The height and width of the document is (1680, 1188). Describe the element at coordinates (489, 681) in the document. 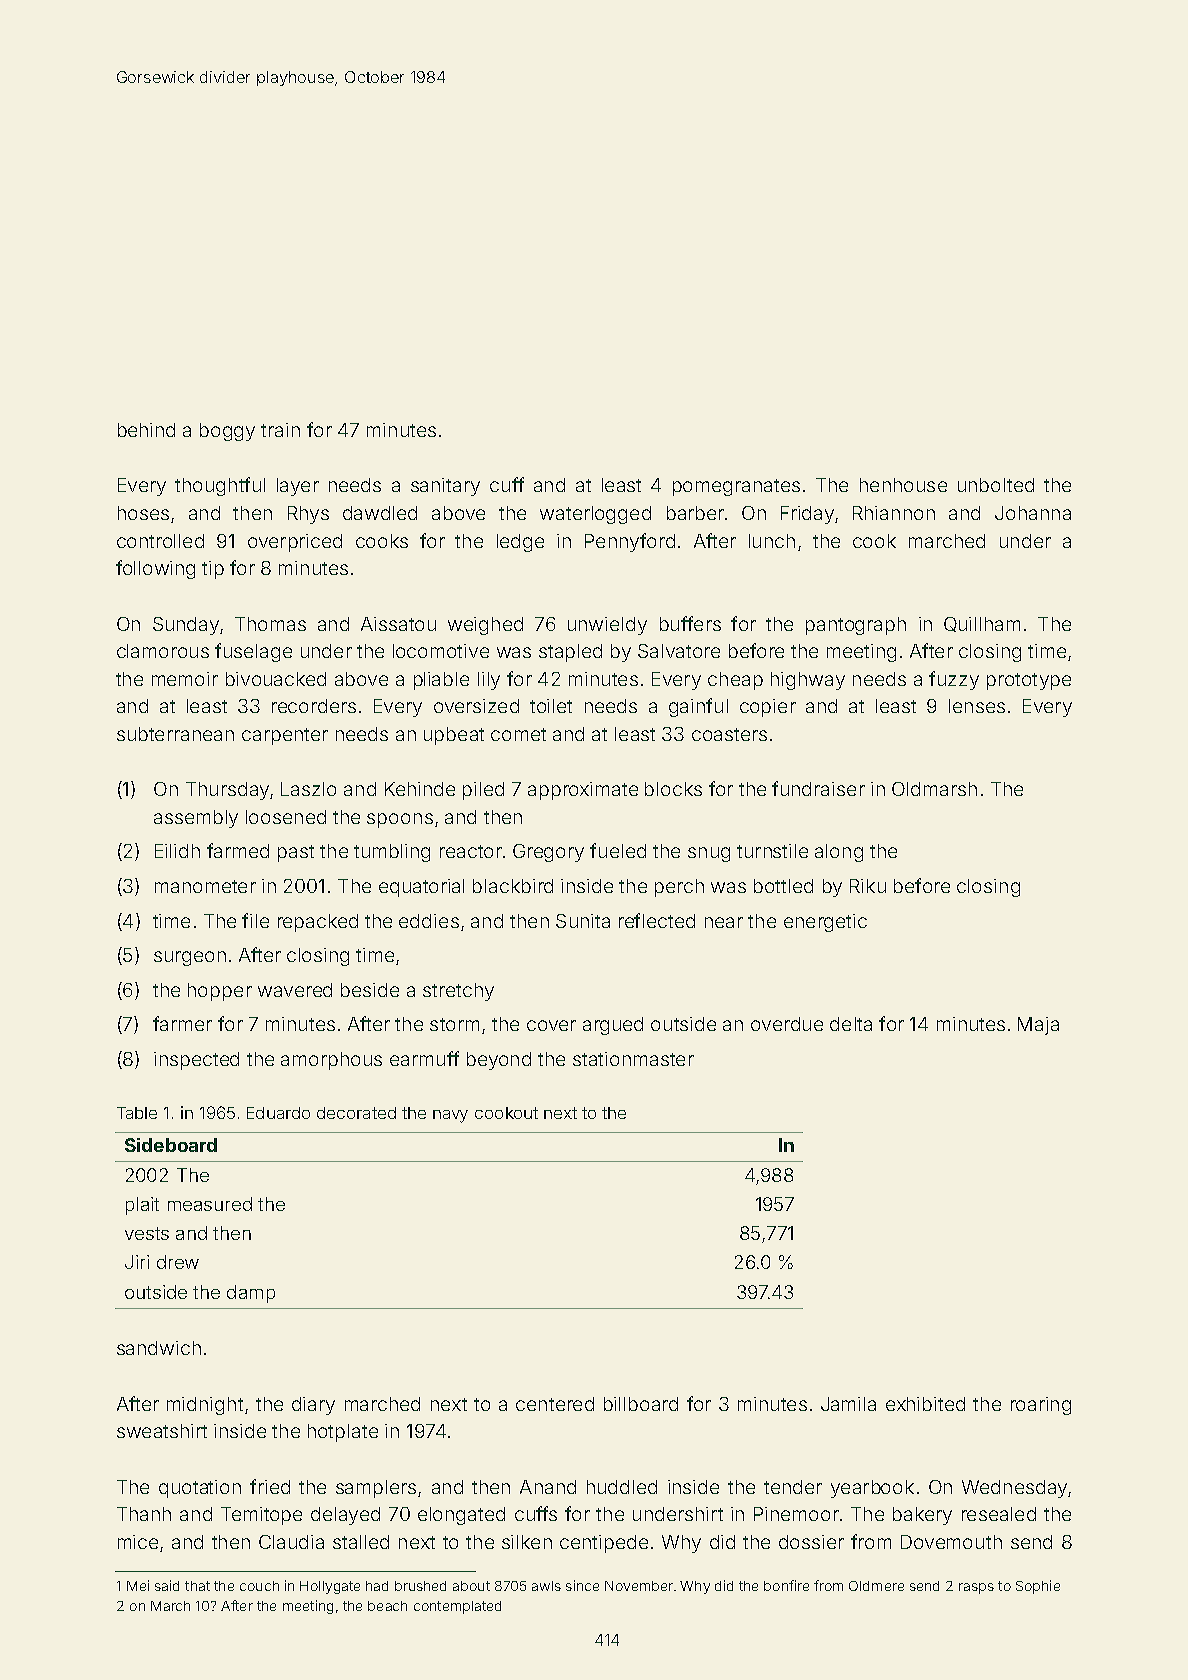

I see `lily` at that location.
